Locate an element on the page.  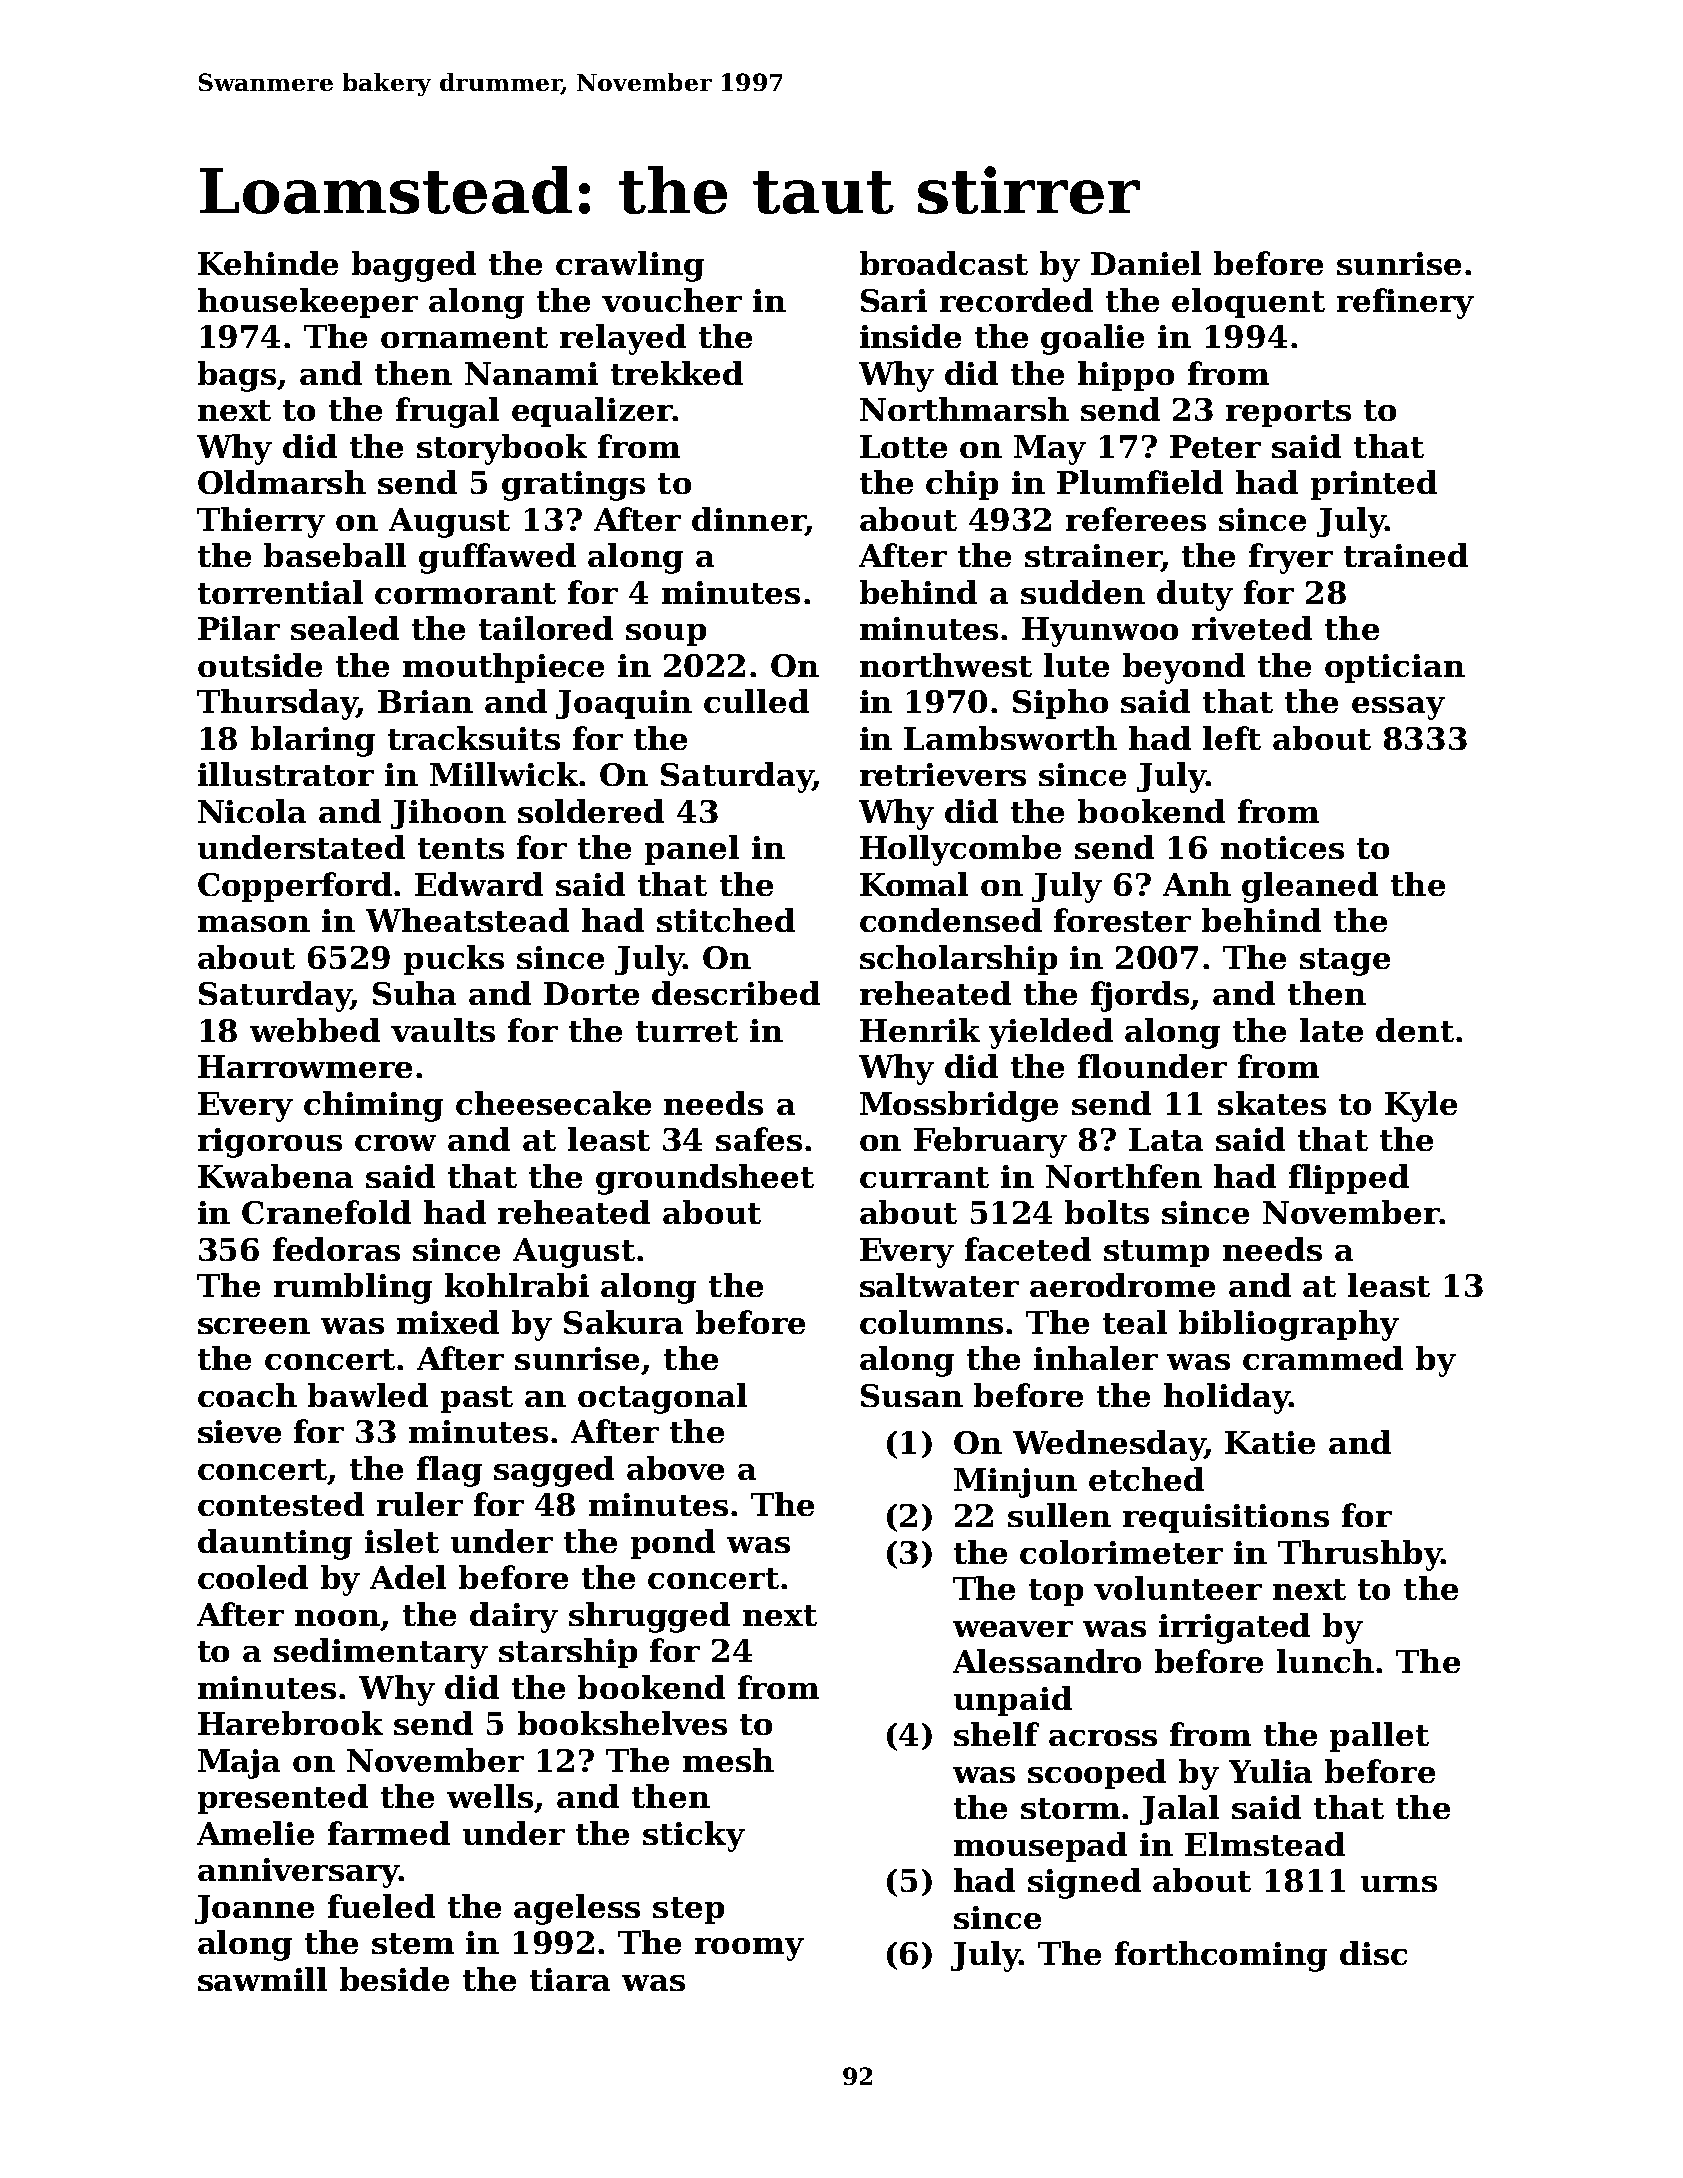
safes is located at coordinates (759, 1139).
